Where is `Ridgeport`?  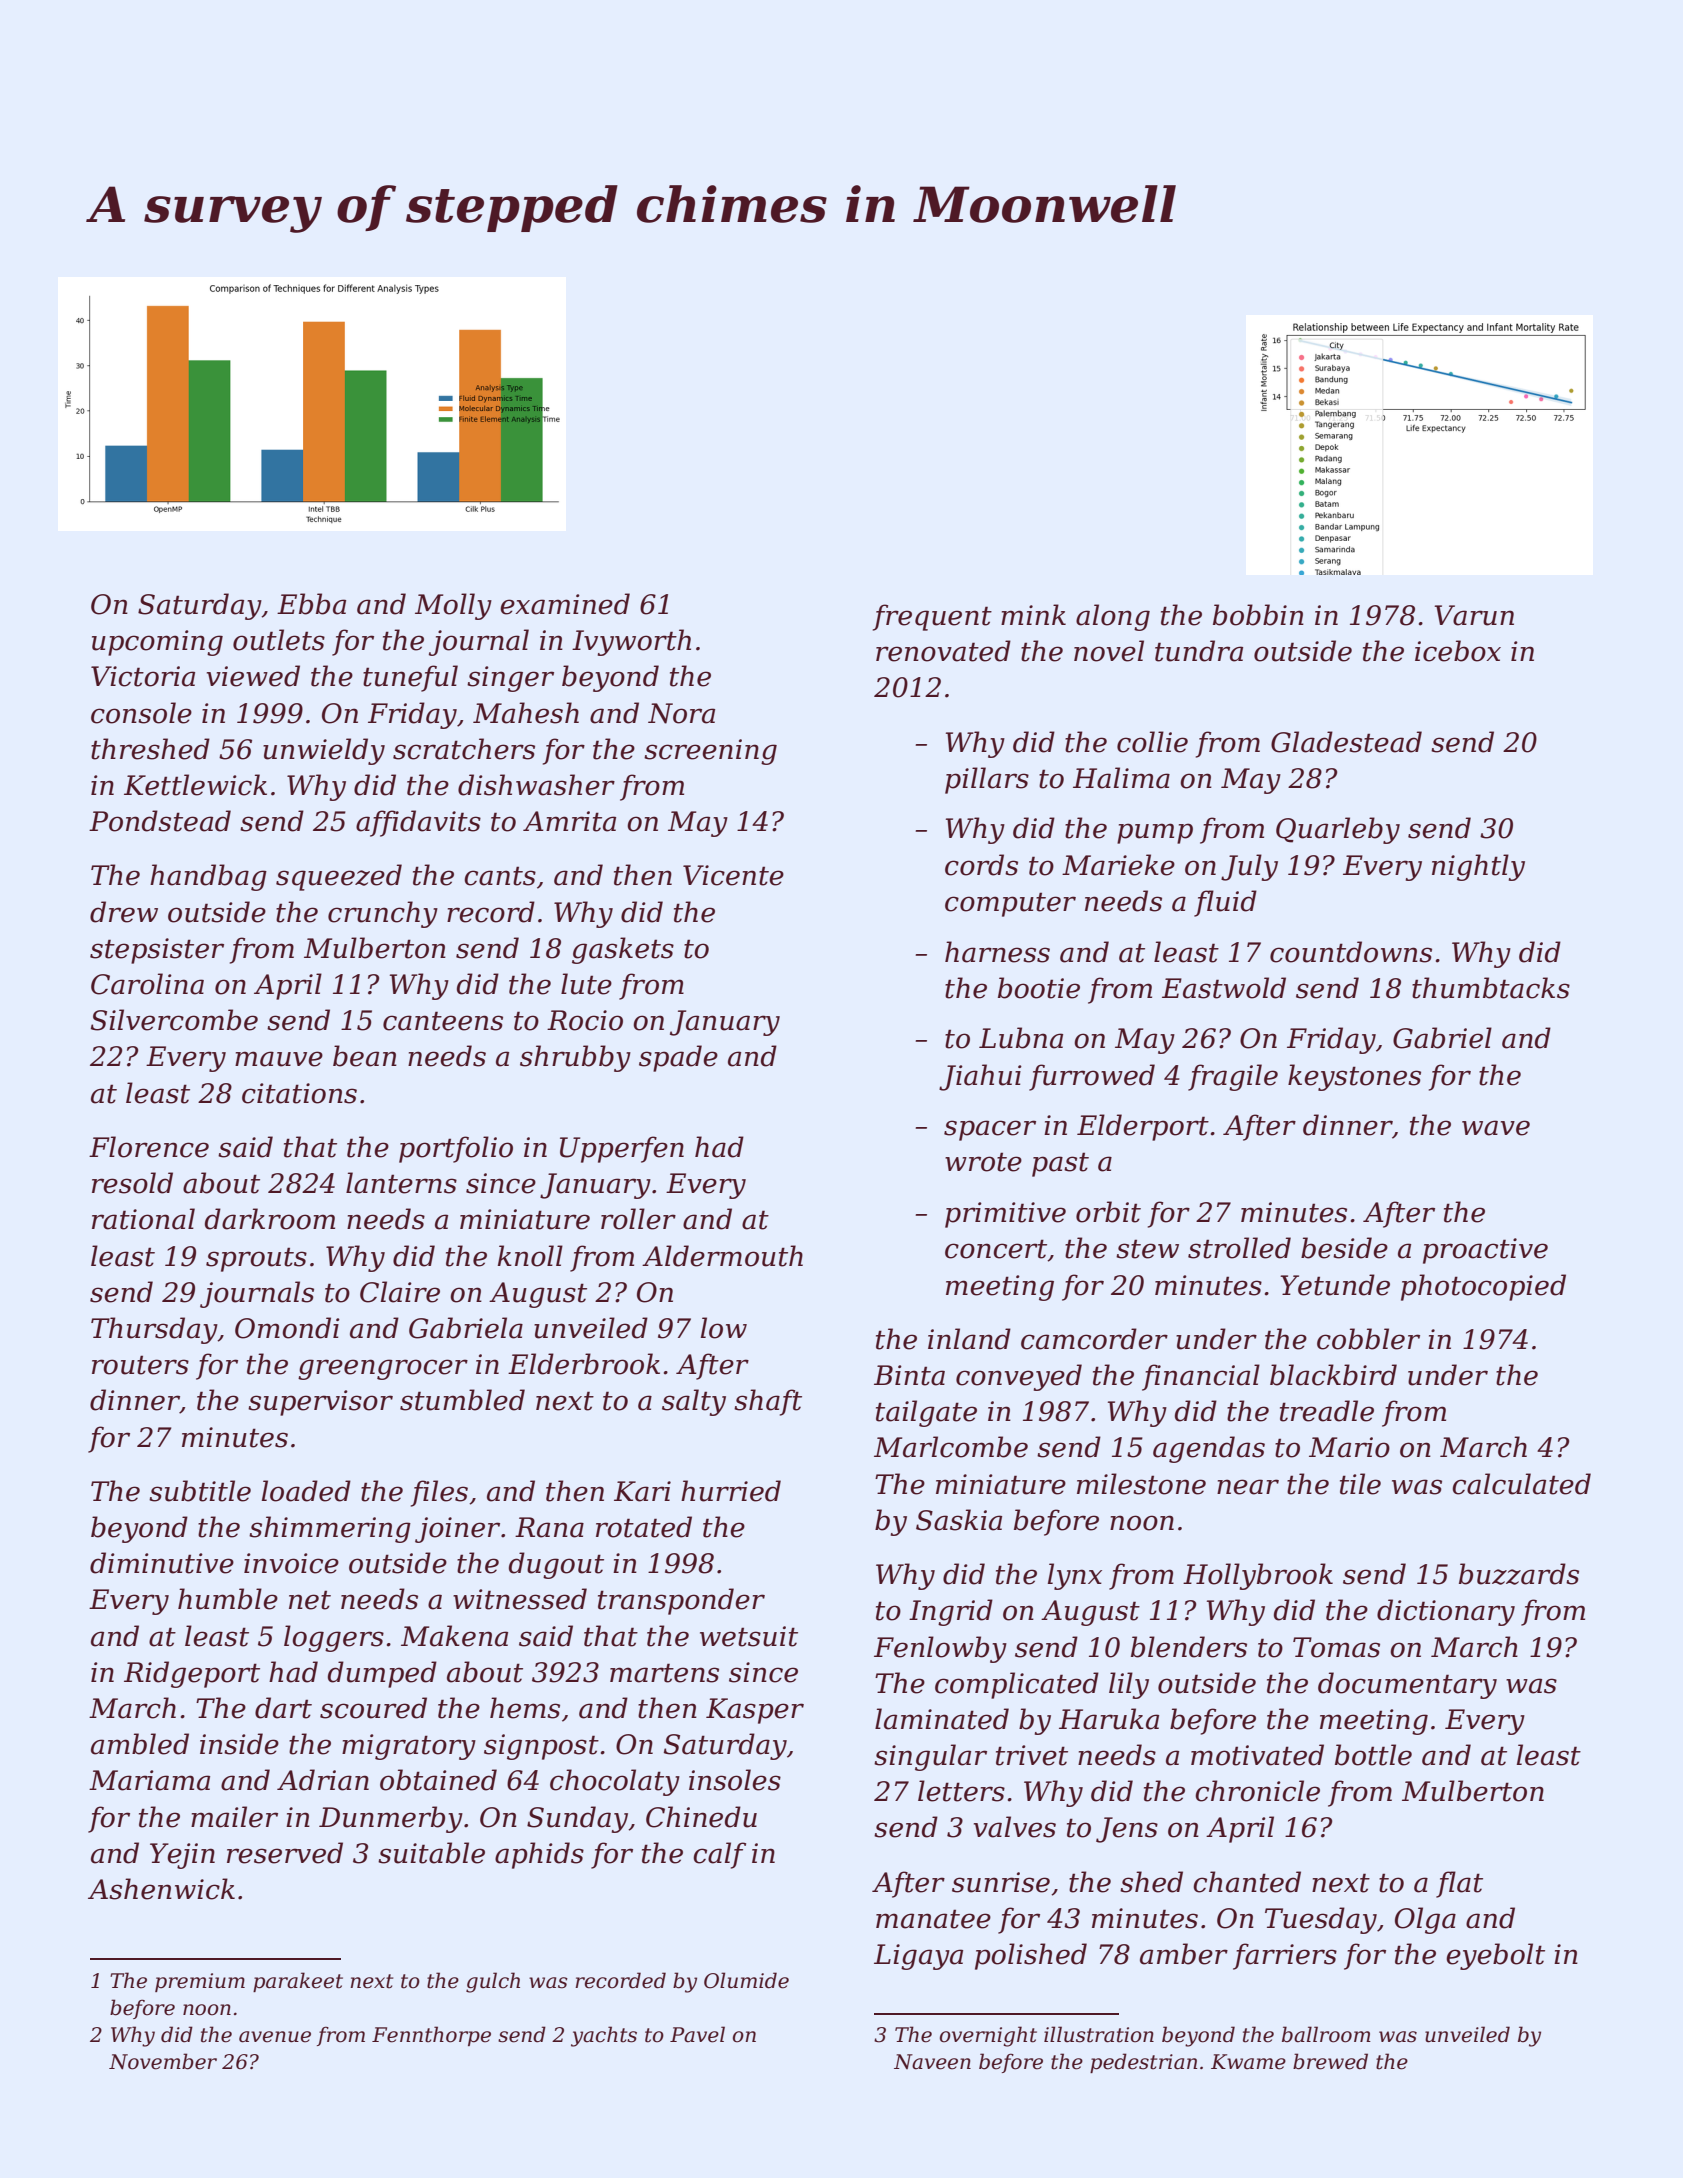
Ridgeport is located at coordinates (192, 1674).
